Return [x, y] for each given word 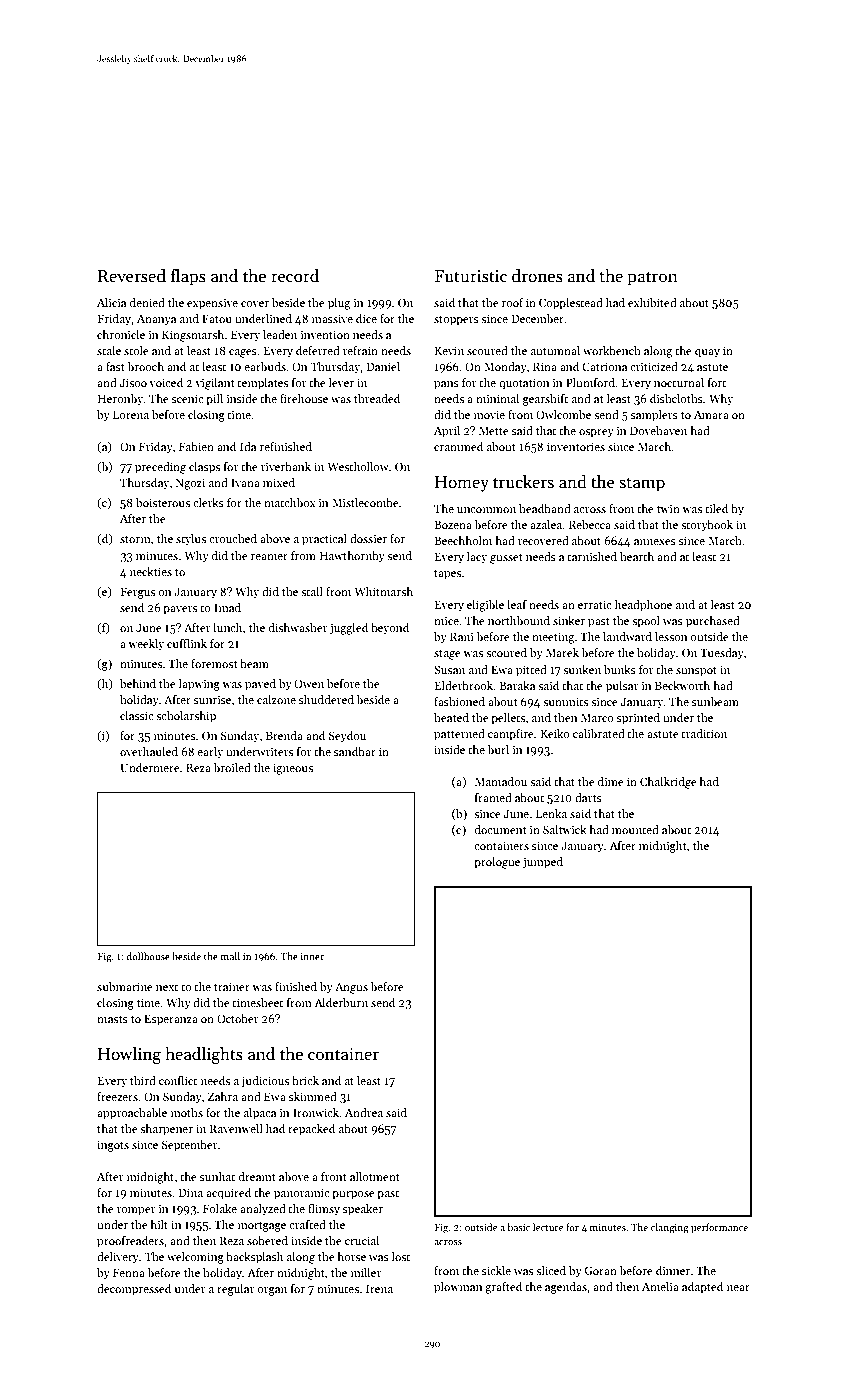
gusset [506, 559]
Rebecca [590, 524]
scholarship [186, 717]
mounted [635, 829]
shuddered [326, 699]
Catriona [604, 366]
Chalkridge [668, 783]
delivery [118, 1258]
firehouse [304, 398]
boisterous [163, 502]
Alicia [111, 302]
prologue [497, 863]
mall [230, 956]
